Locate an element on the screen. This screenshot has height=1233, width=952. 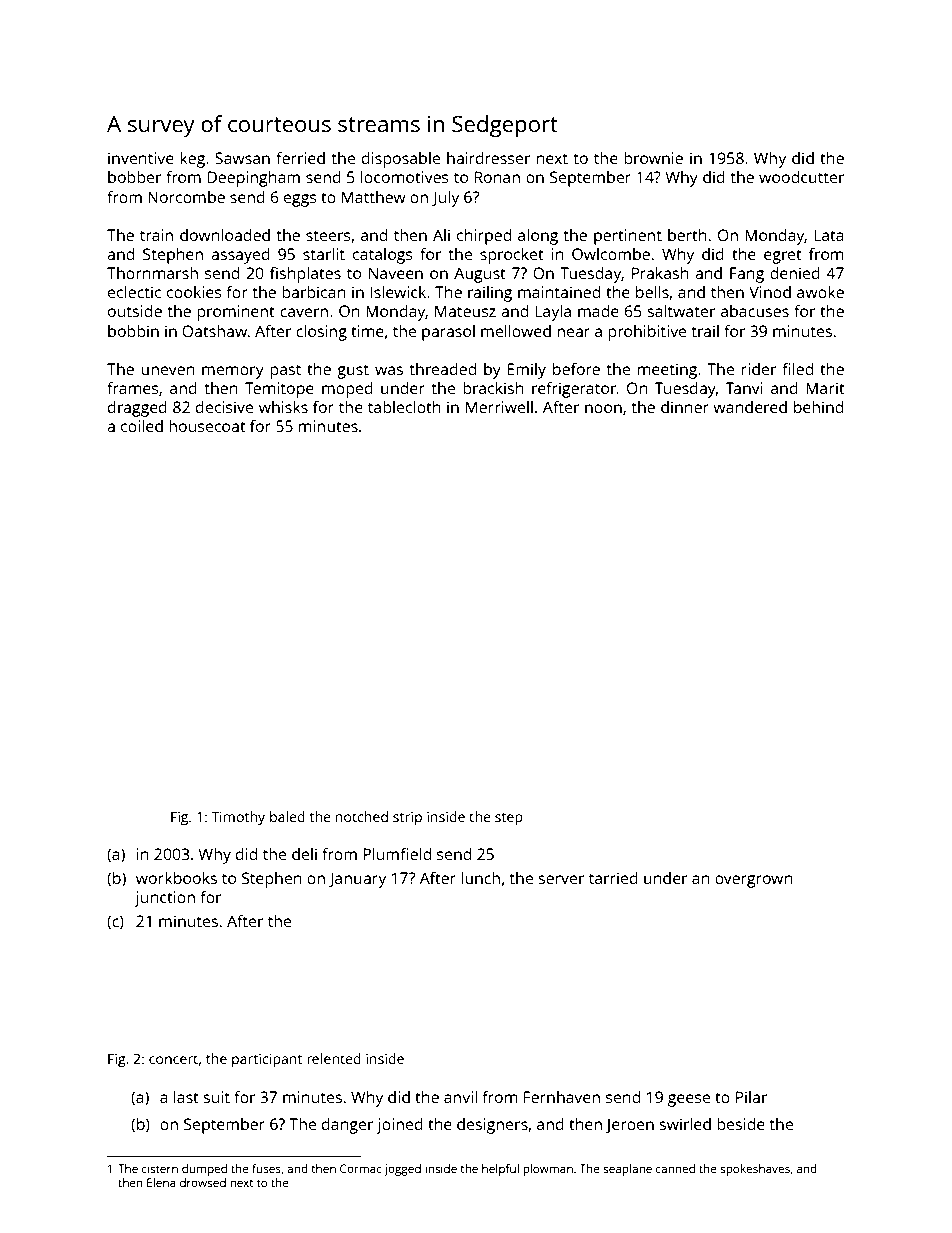
filed is located at coordinates (797, 369).
